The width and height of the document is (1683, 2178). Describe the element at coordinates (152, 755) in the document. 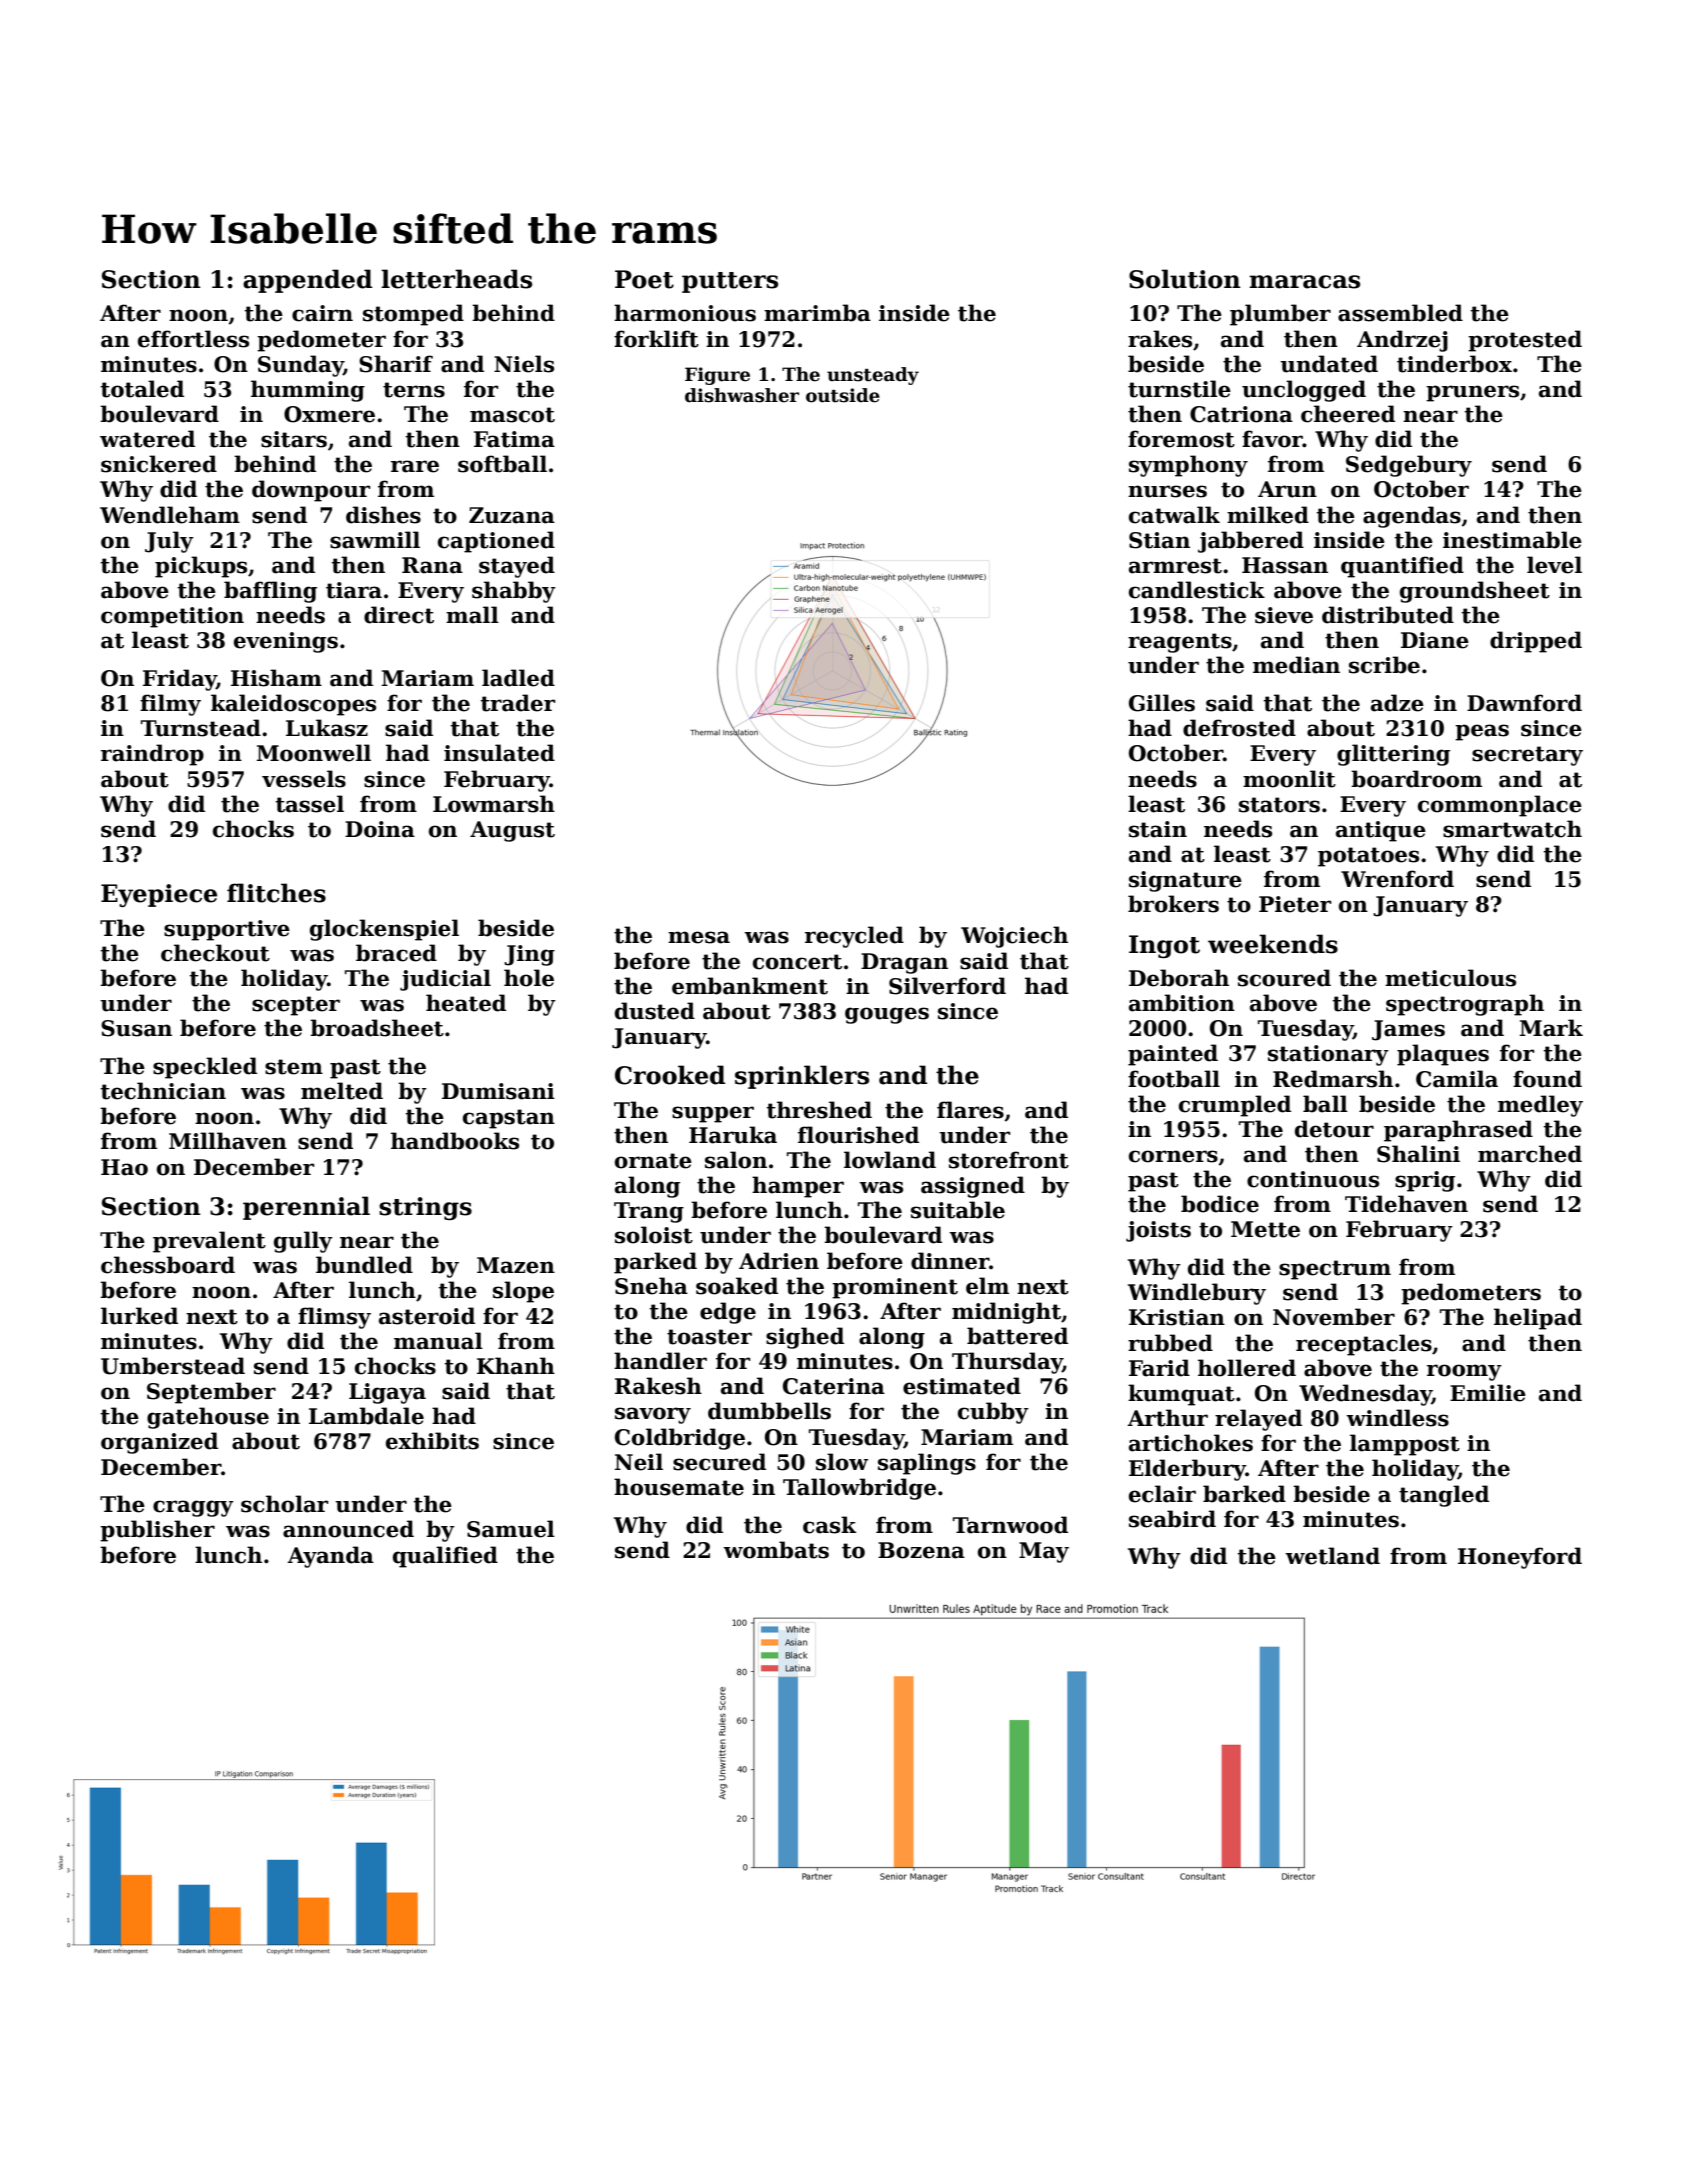

I see `raindrop` at that location.
